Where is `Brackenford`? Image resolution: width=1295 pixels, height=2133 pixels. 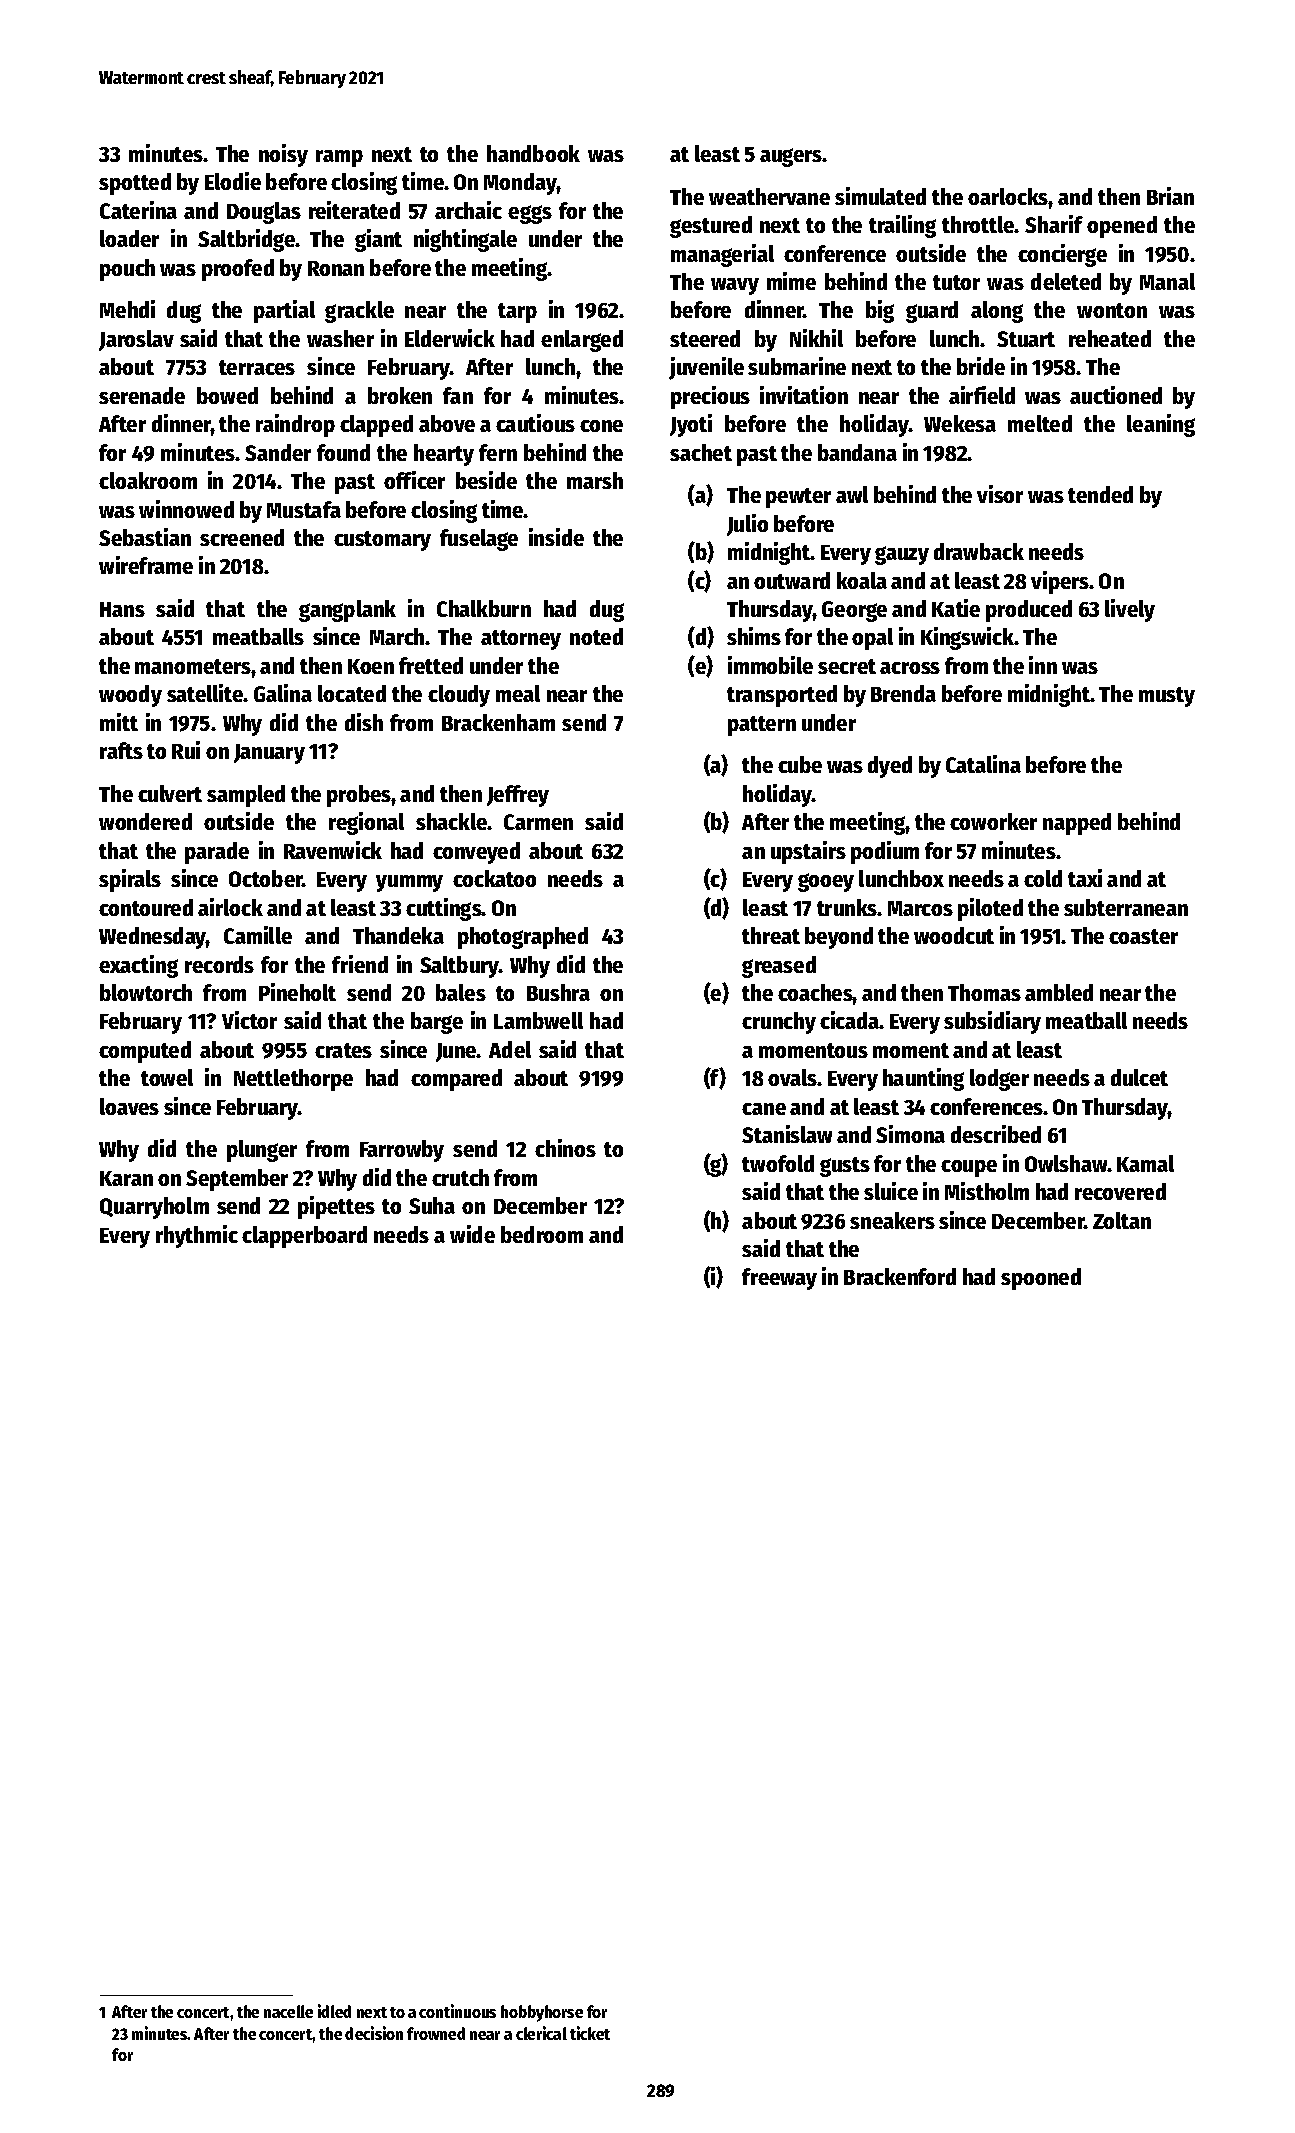
Brackenford is located at coordinates (900, 1276).
